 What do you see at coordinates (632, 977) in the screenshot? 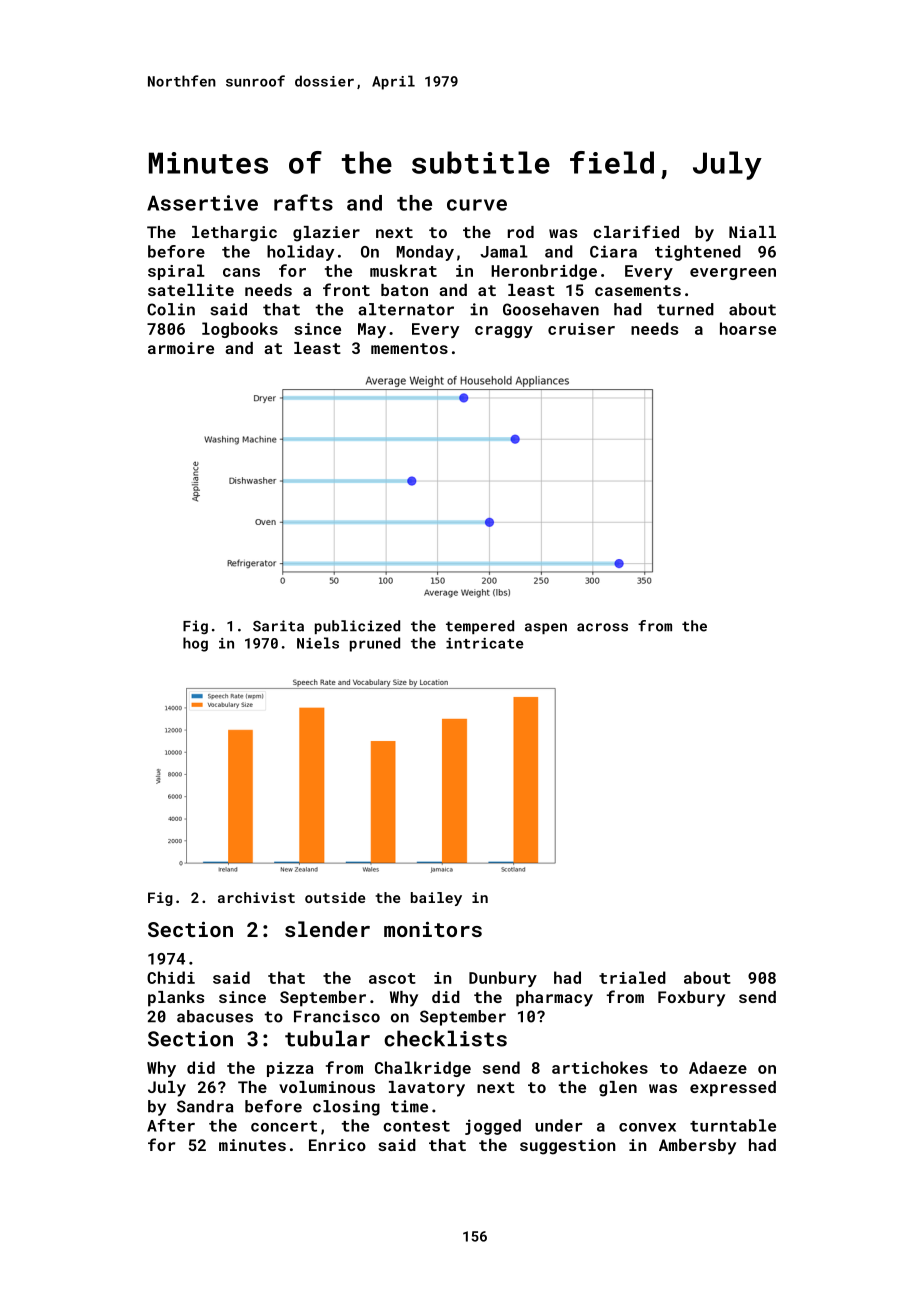
I see `trialed` at bounding box center [632, 977].
